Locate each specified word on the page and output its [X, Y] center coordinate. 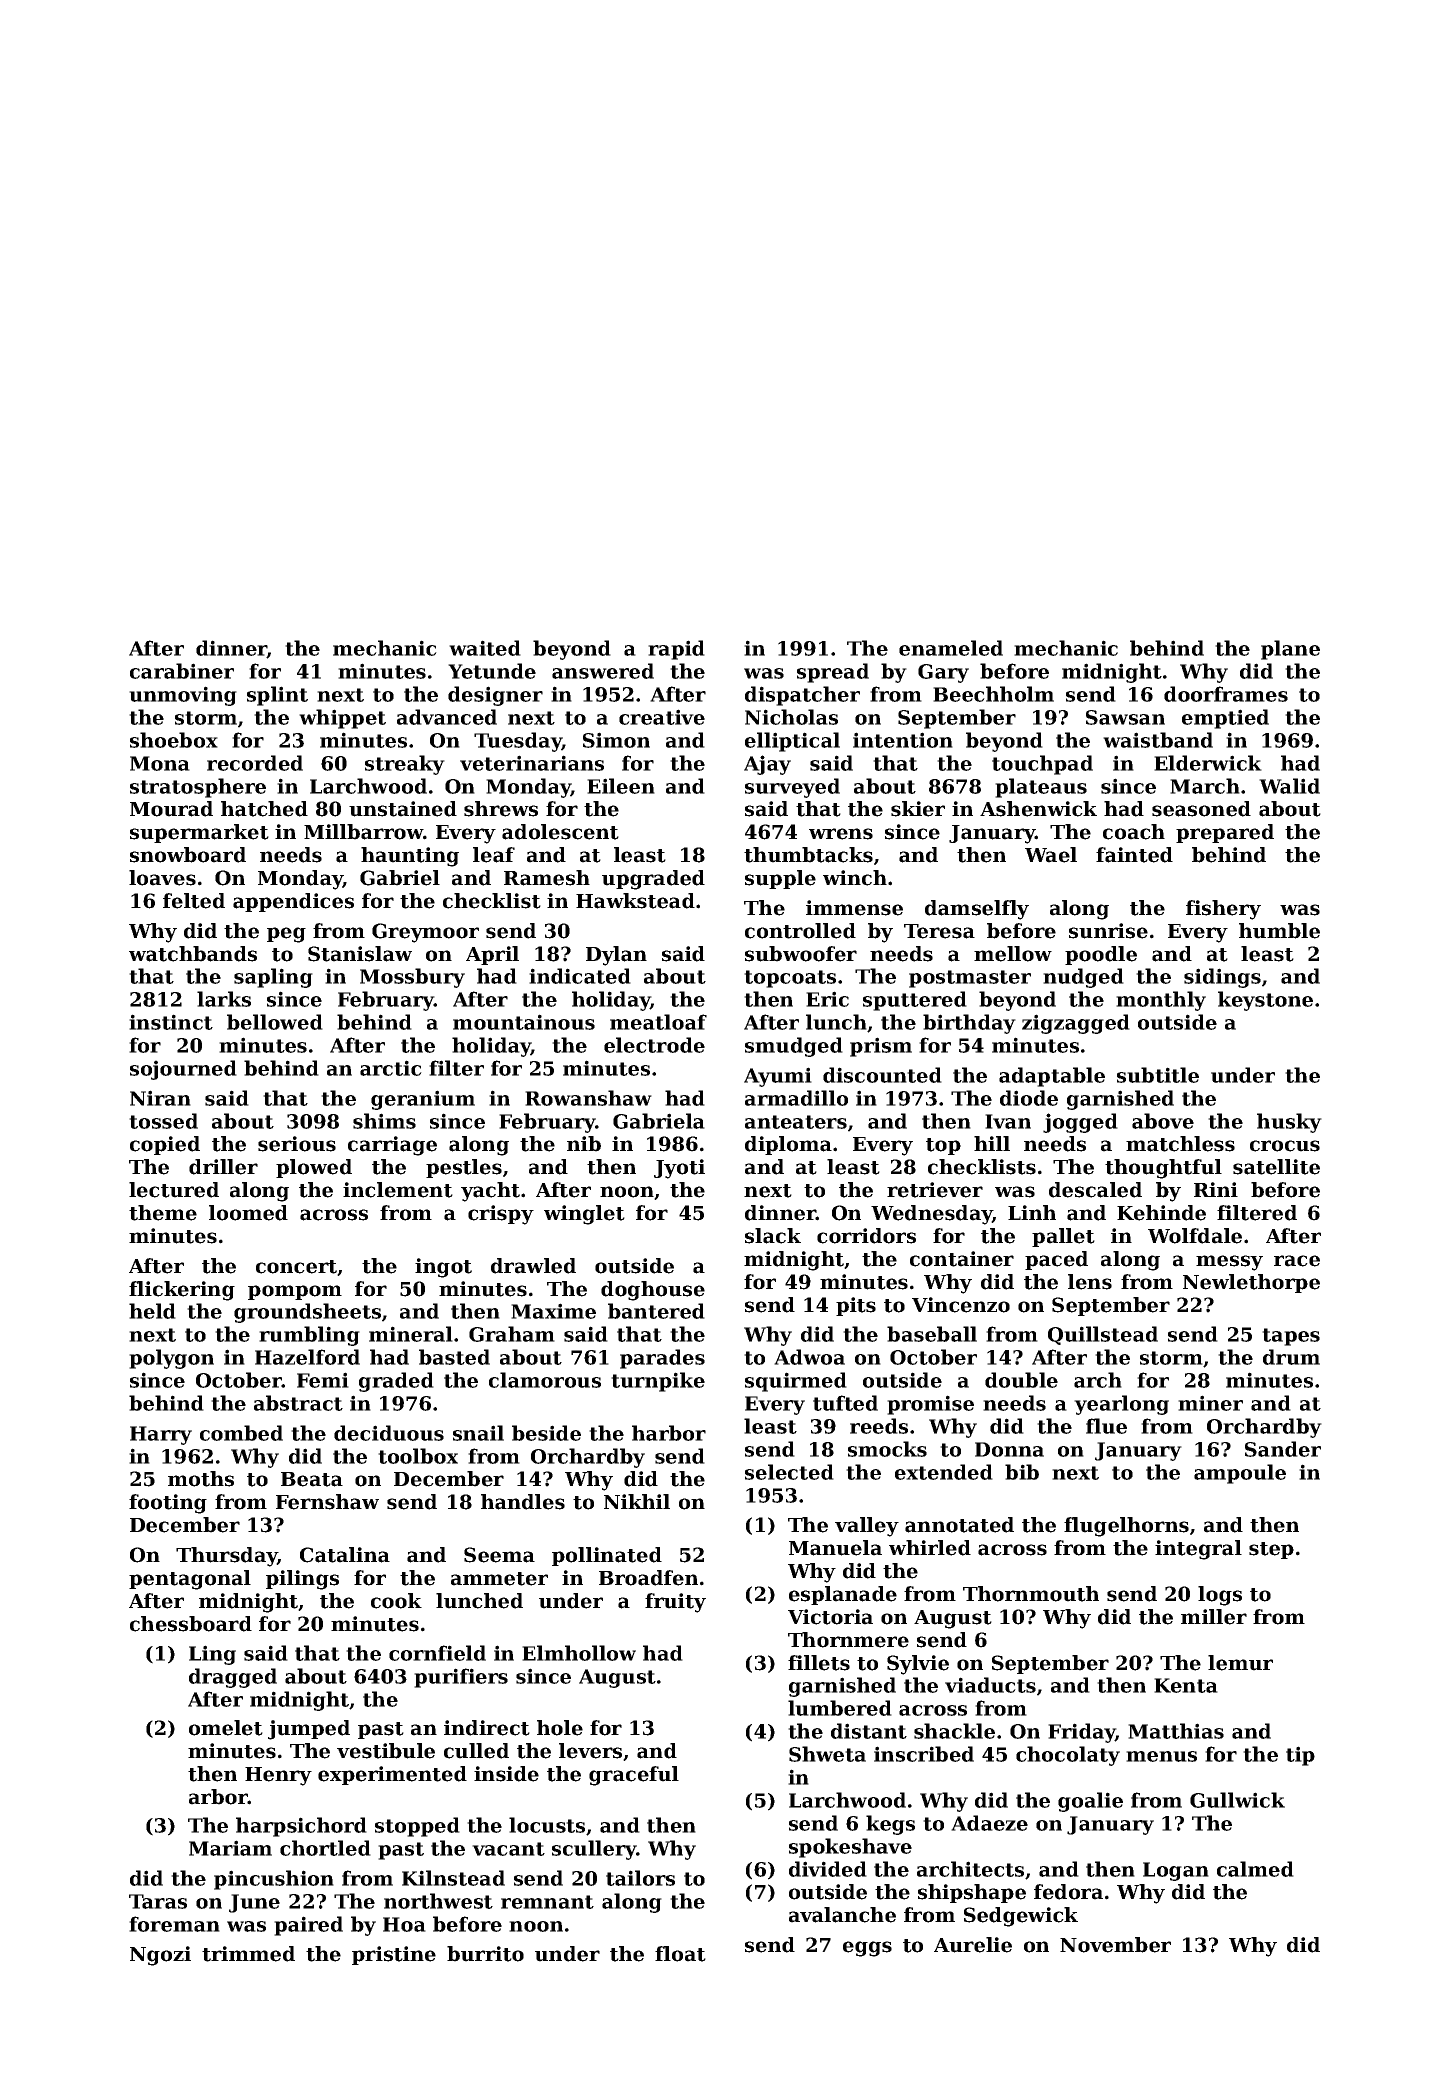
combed [241, 1433]
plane [1290, 650]
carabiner [182, 671]
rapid [676, 650]
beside [546, 1433]
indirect [487, 1728]
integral [1198, 1550]
